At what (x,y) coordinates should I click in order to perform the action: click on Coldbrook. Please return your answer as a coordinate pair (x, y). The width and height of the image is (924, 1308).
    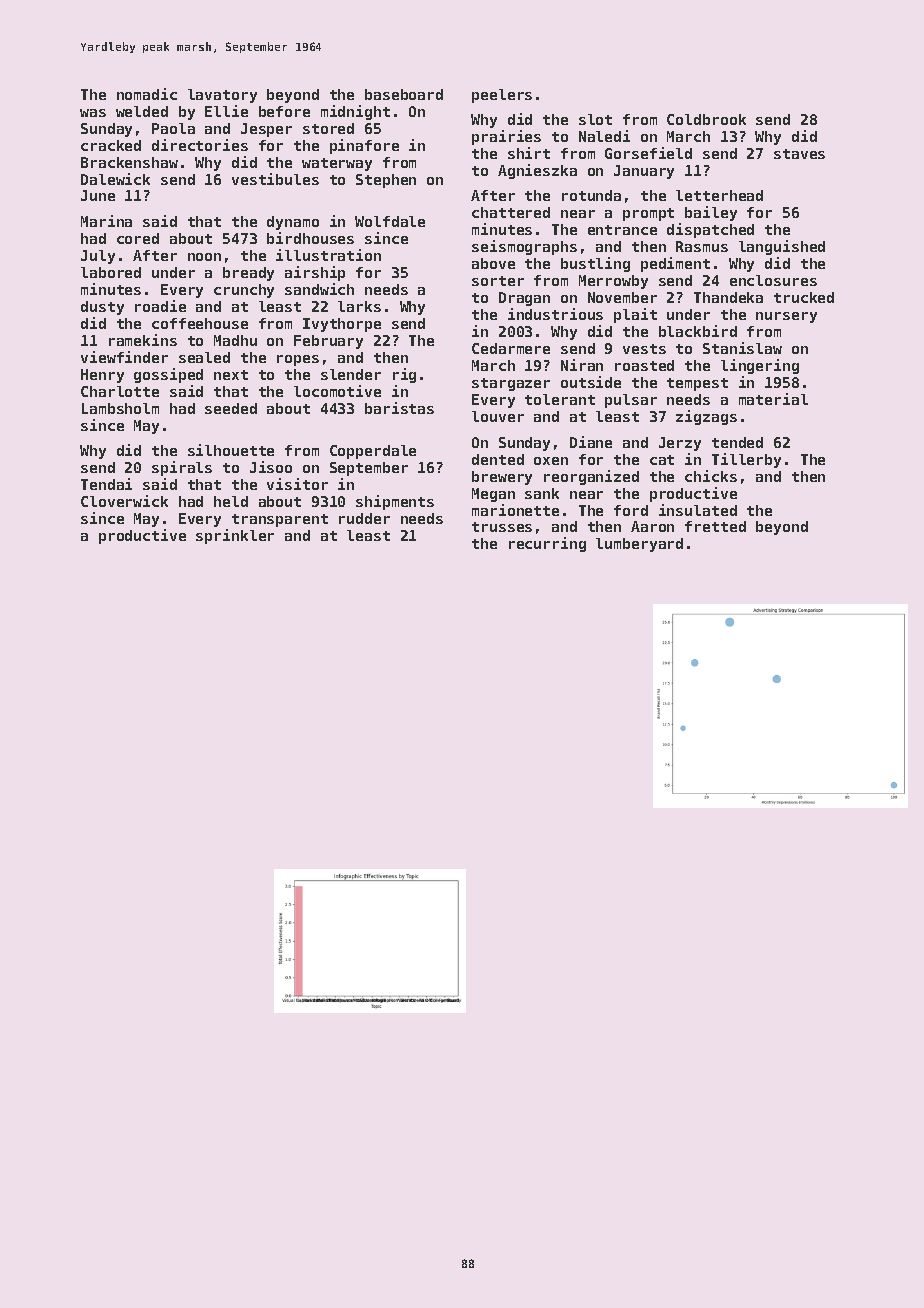
    Looking at the image, I should click on (706, 119).
